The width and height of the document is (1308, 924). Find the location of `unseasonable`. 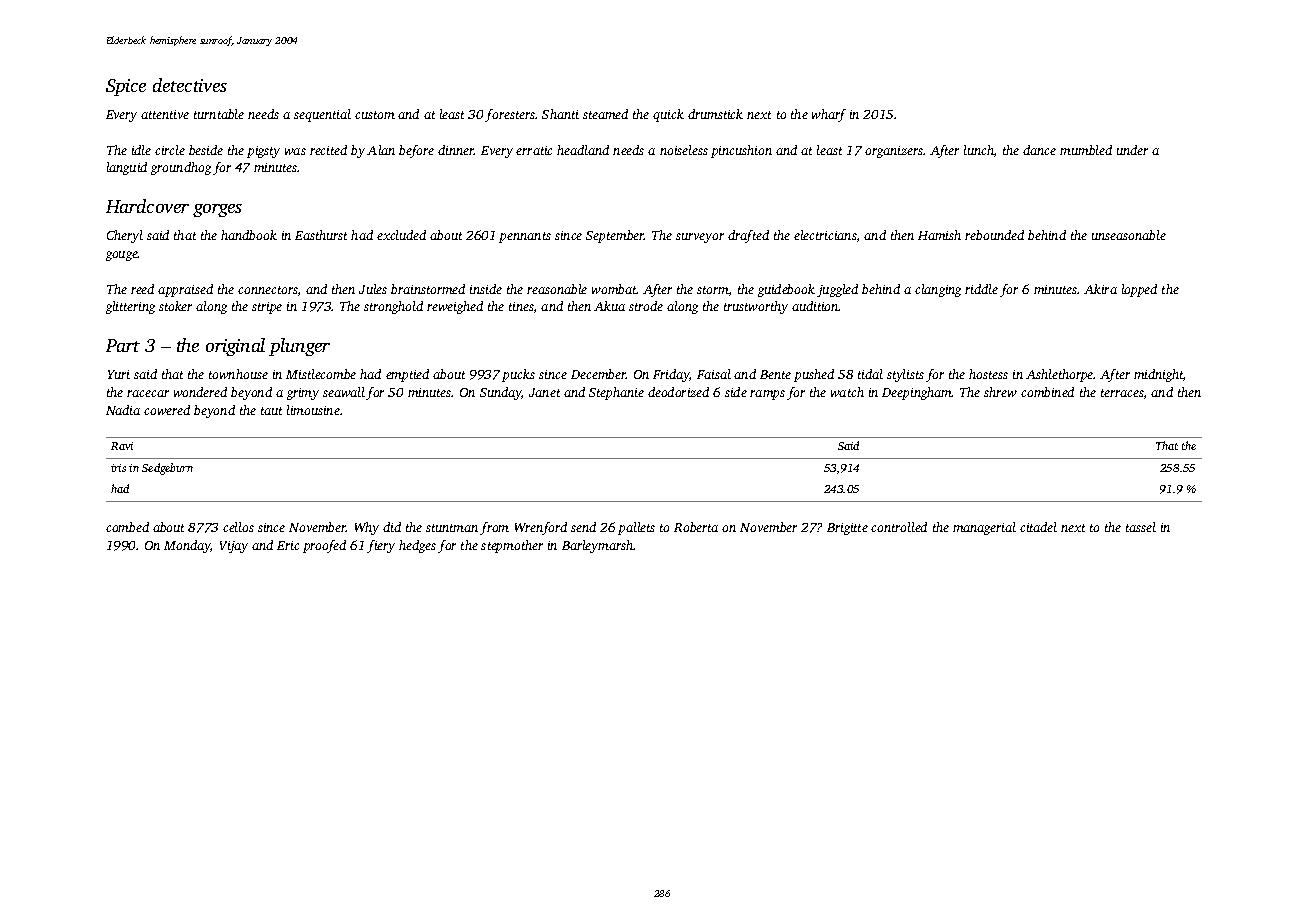

unseasonable is located at coordinates (1129, 235).
